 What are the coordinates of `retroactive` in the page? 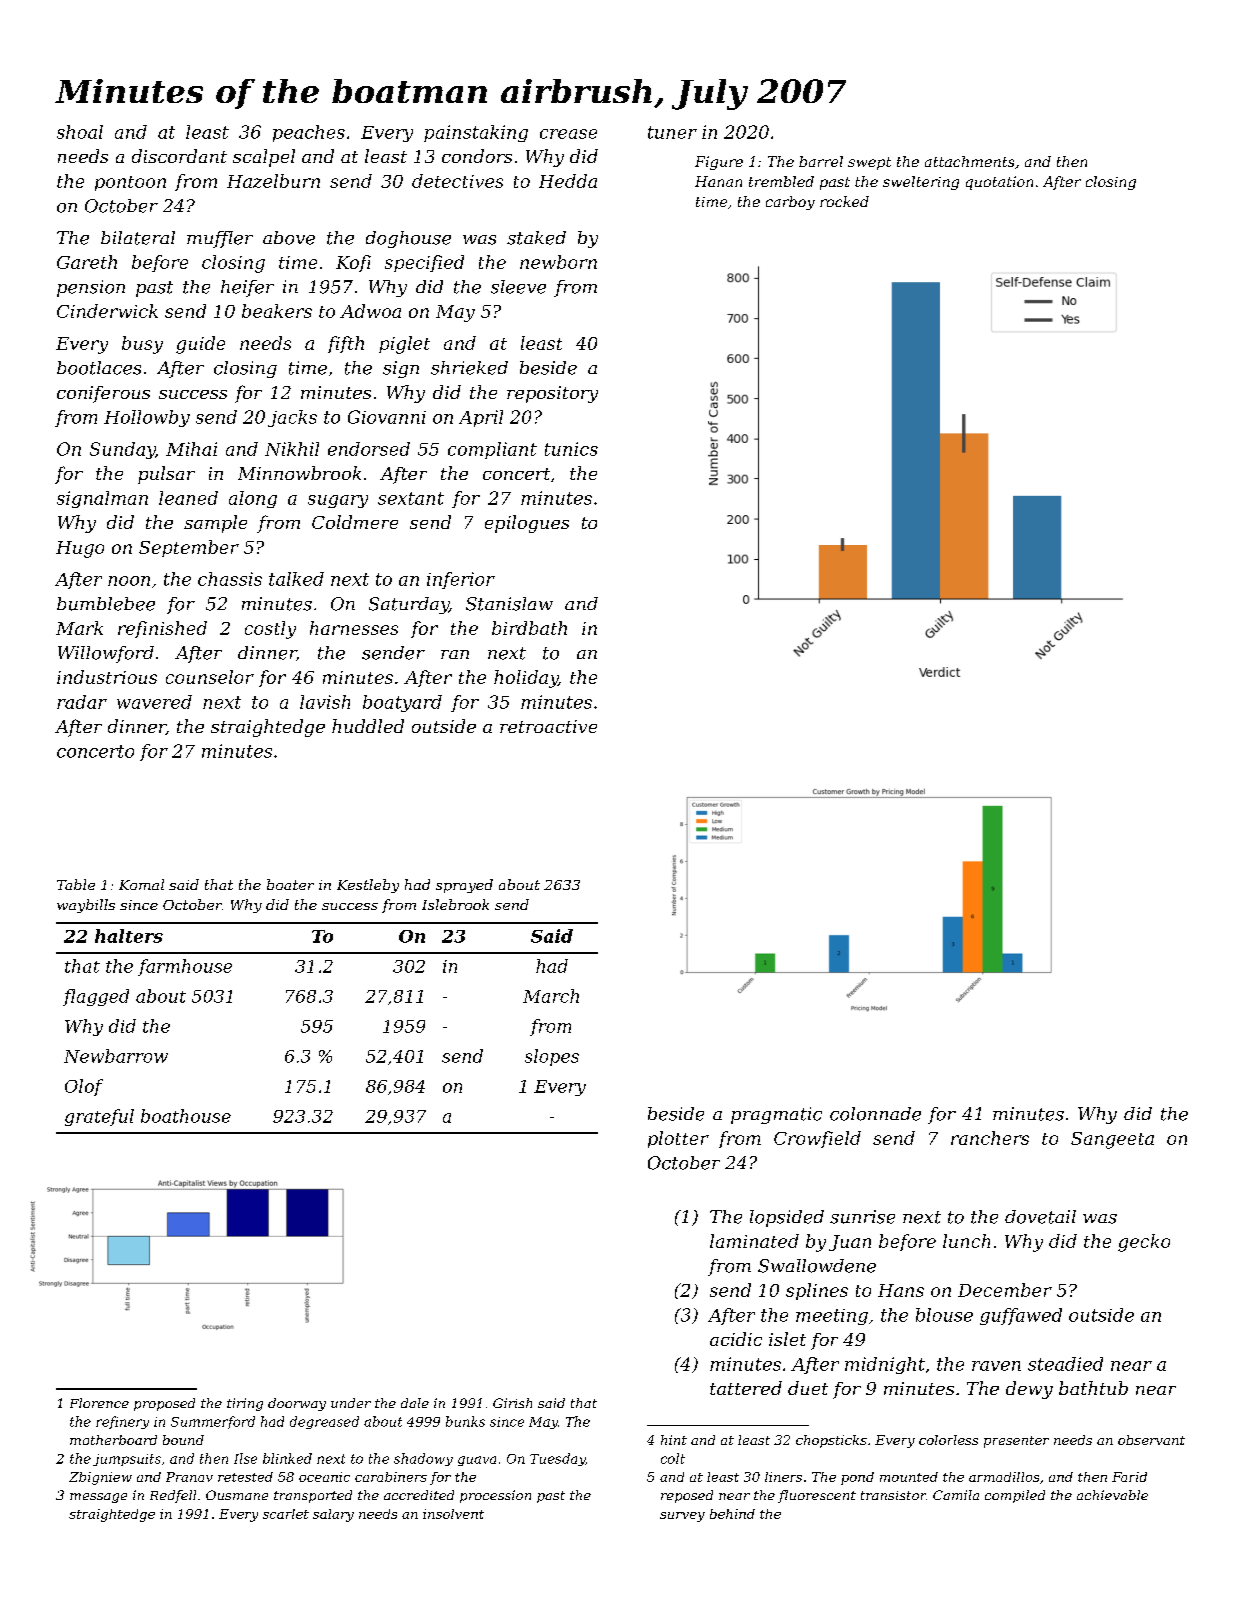 It's located at (548, 726).
